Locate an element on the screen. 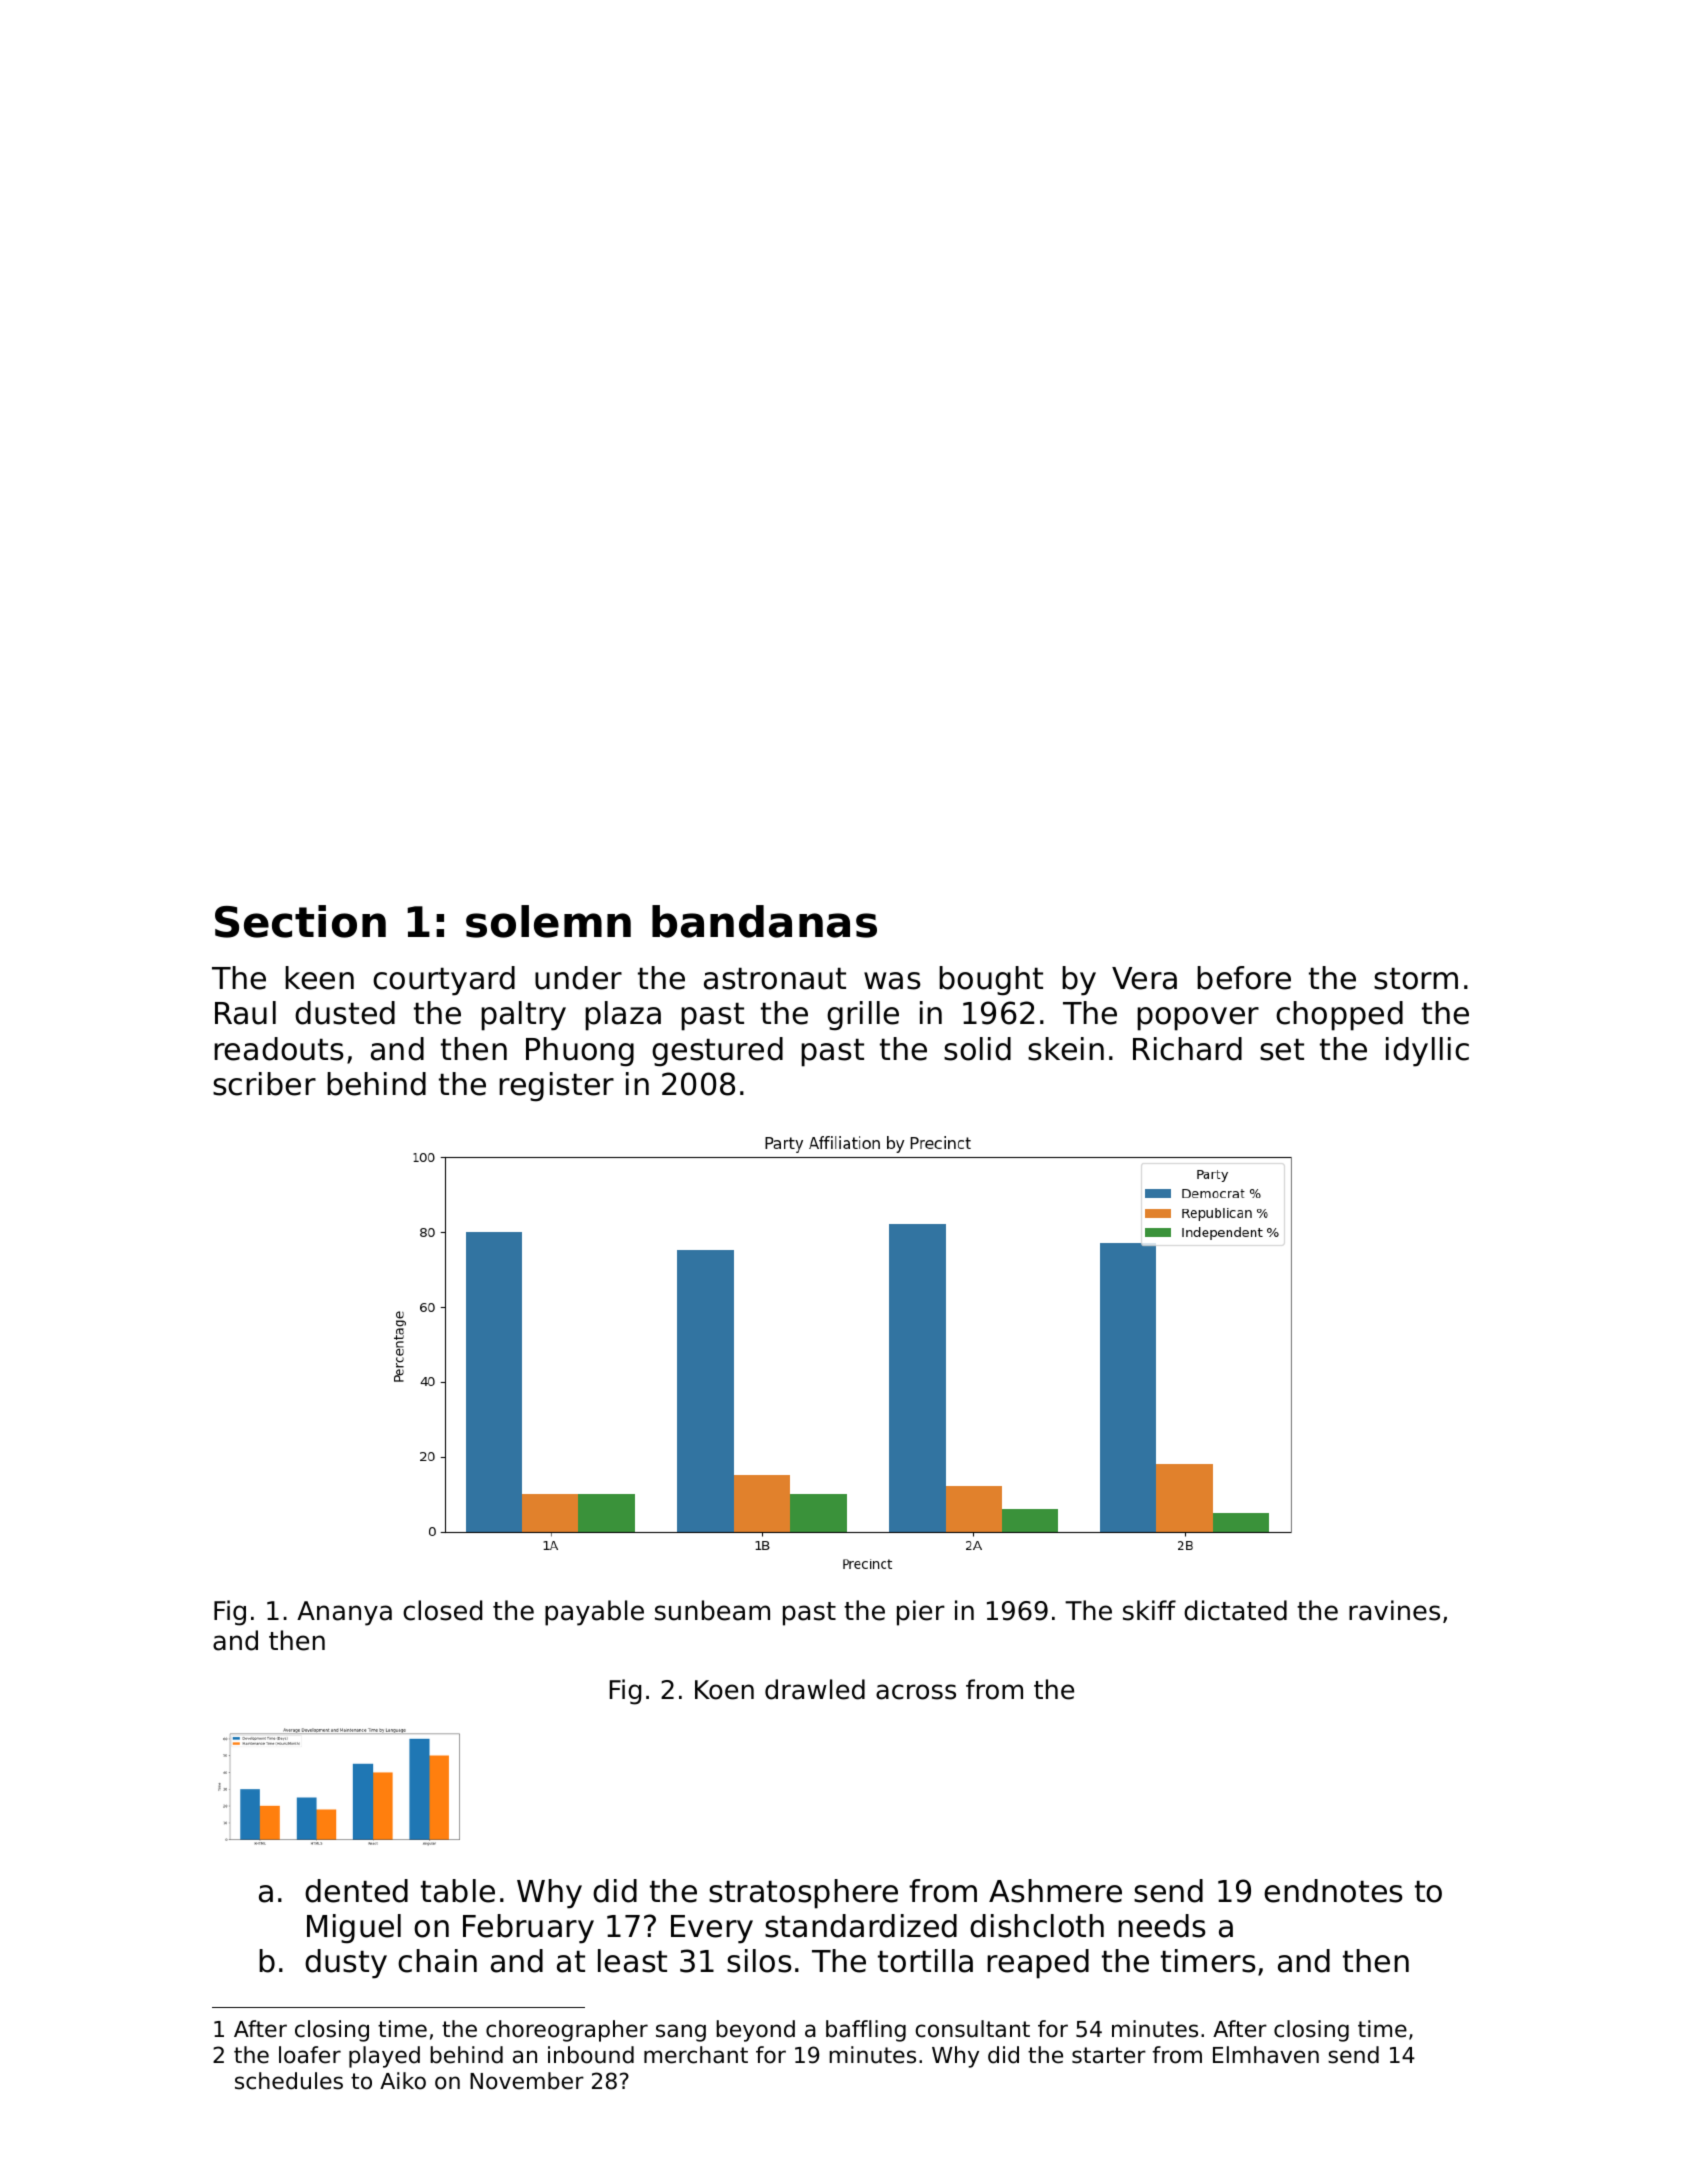  storm is located at coordinates (1416, 979).
